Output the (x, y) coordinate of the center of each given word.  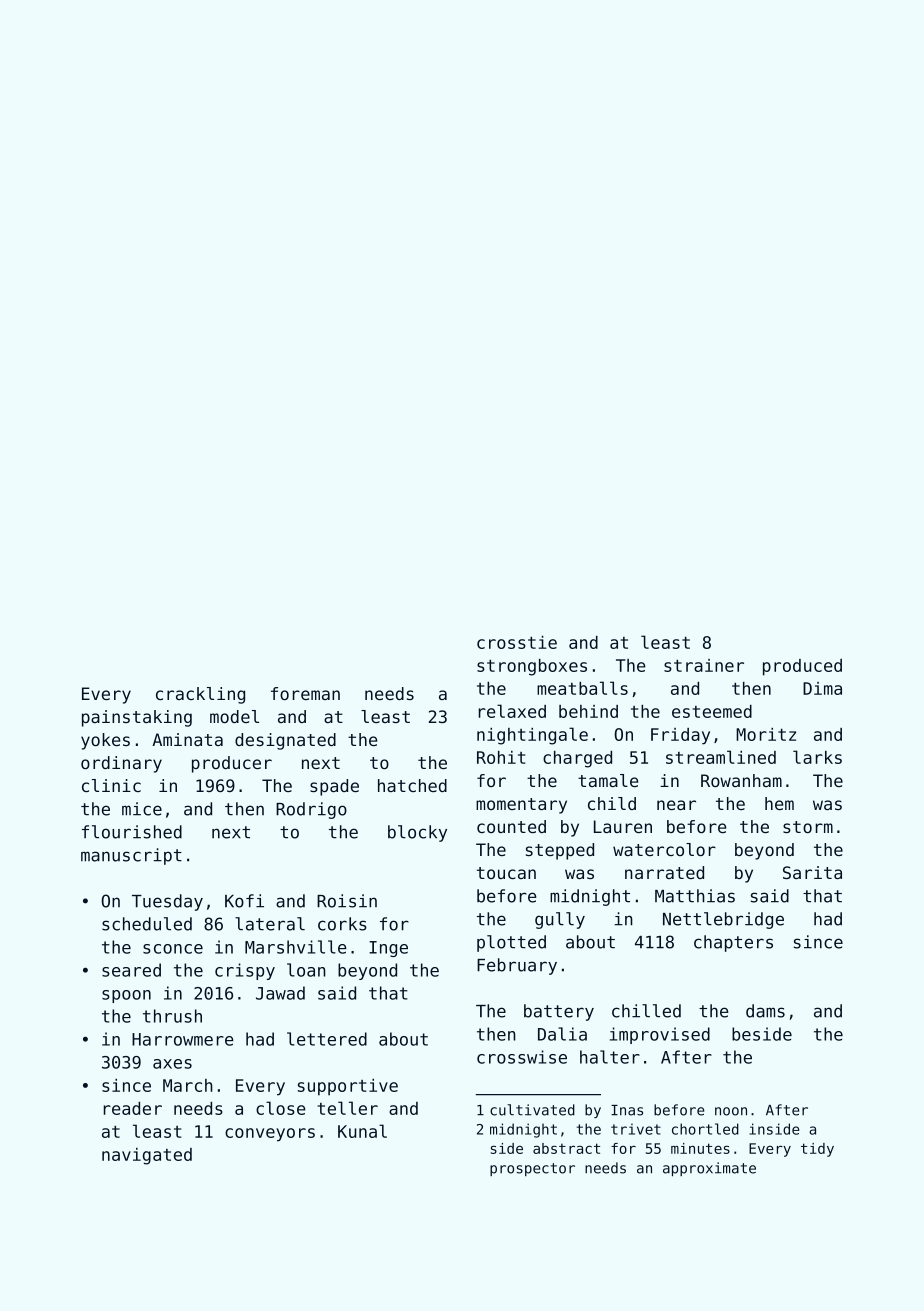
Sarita (812, 872)
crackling (200, 695)
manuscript (131, 856)
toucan (506, 873)
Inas (627, 1110)
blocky (417, 833)
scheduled (147, 924)
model (234, 716)
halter (610, 1057)
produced (802, 667)
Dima (822, 688)
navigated (147, 1156)
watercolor (664, 849)
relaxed (512, 711)
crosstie (517, 642)
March (188, 1085)
